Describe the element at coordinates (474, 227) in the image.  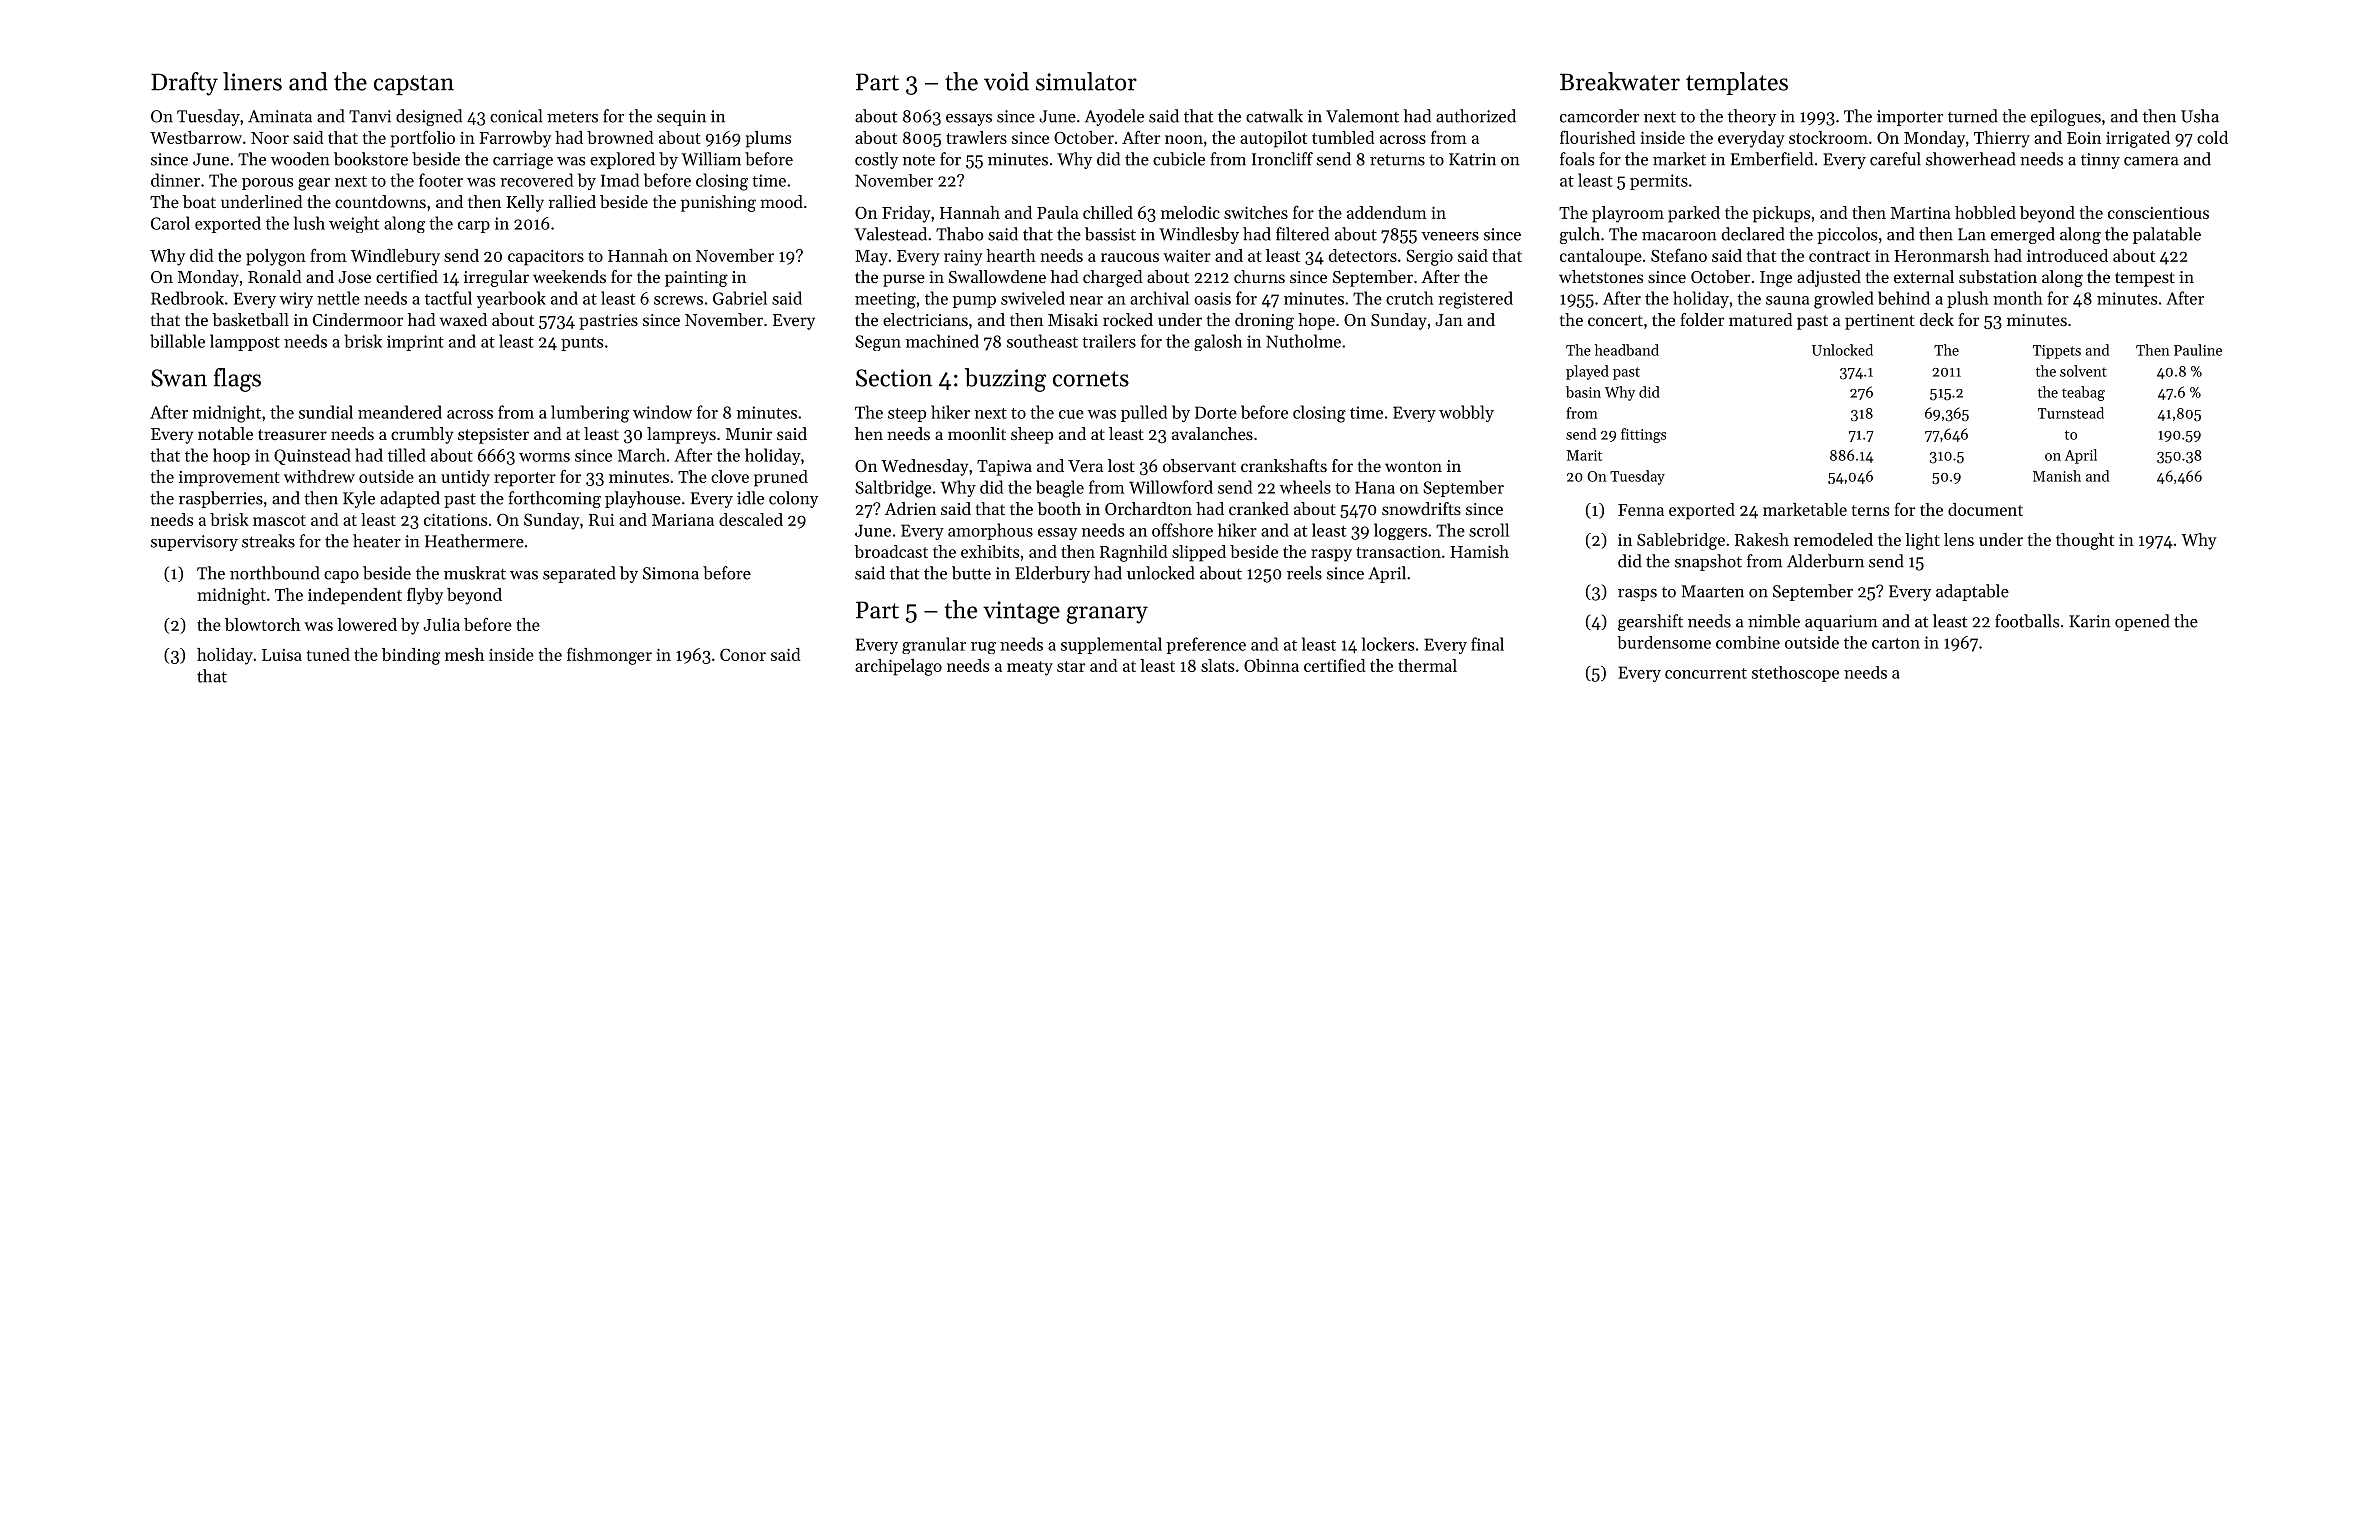
I see `carp` at that location.
